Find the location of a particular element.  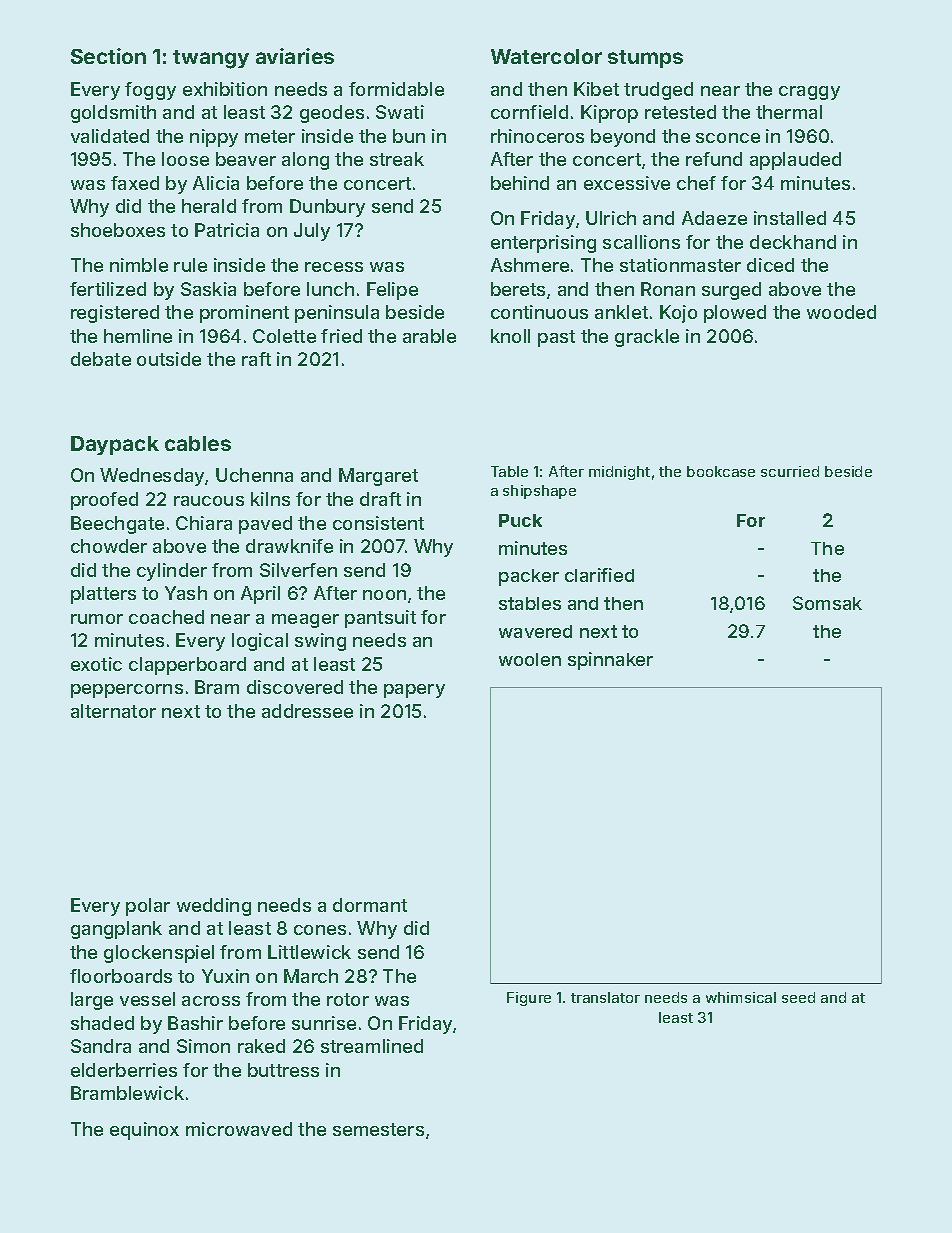

craggy is located at coordinates (809, 93).
